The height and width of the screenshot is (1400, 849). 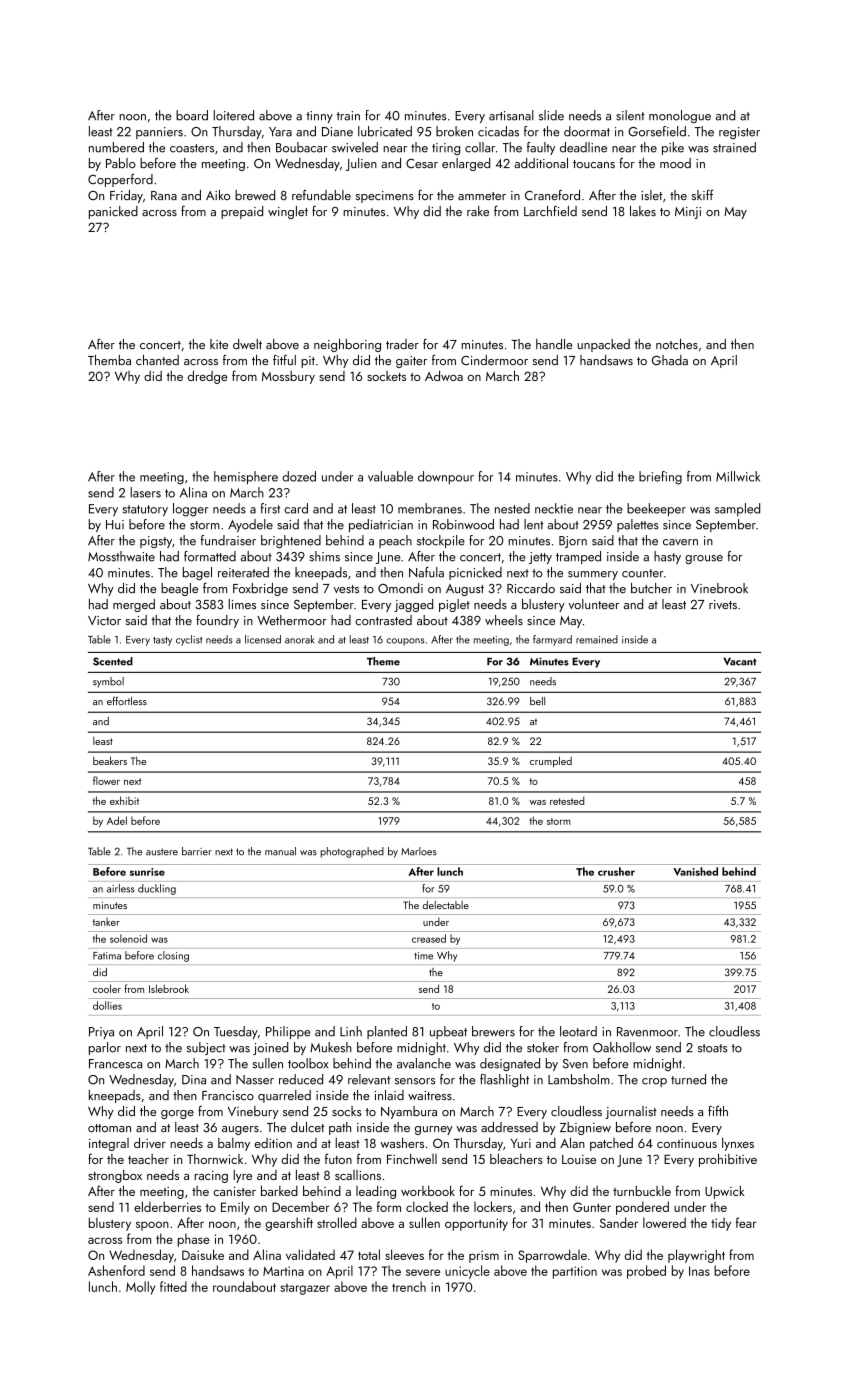 What do you see at coordinates (603, 345) in the screenshot?
I see `unpacked` at bounding box center [603, 345].
